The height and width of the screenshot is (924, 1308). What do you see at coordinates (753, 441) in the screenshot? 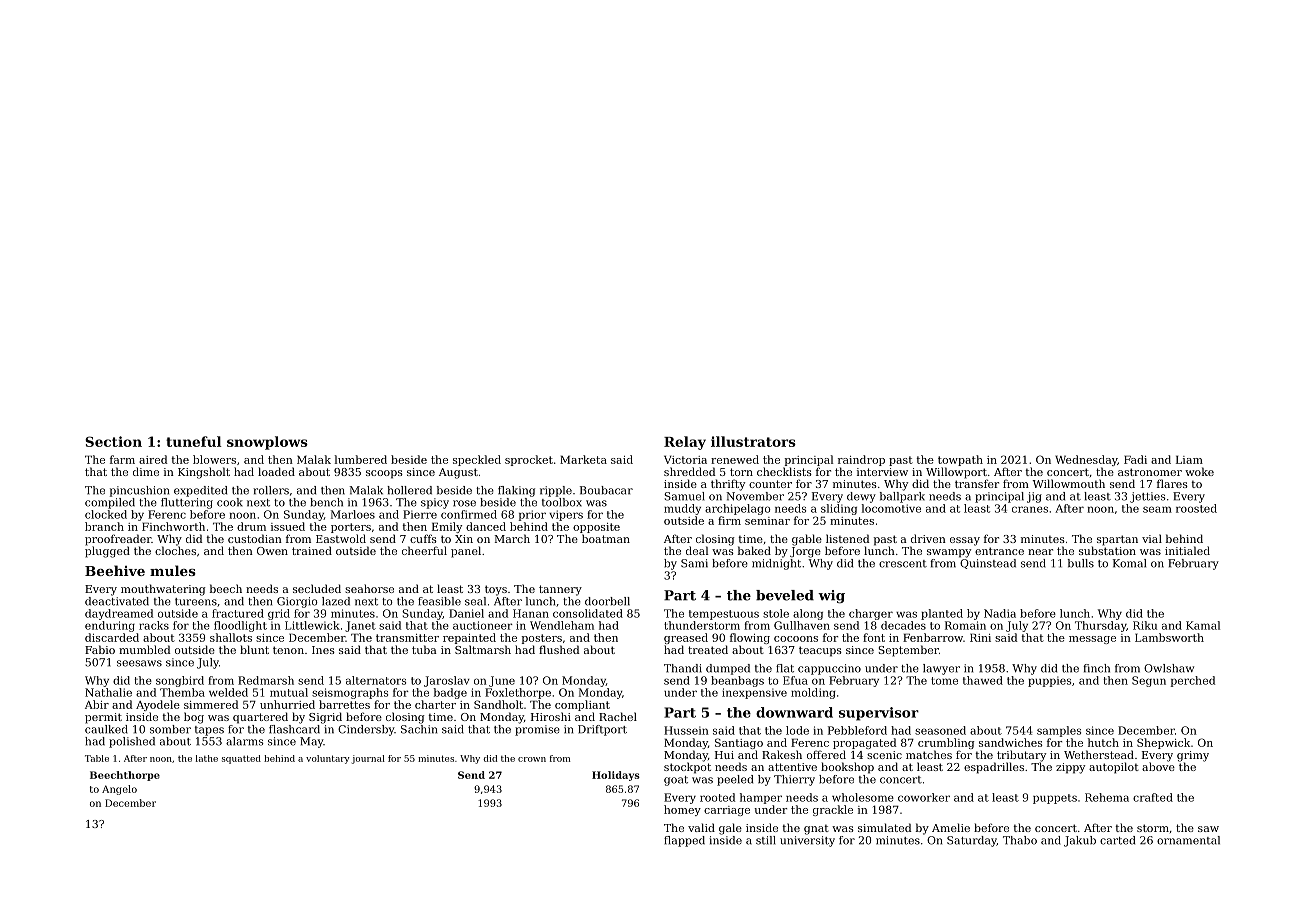
I see `illustrators` at bounding box center [753, 441].
